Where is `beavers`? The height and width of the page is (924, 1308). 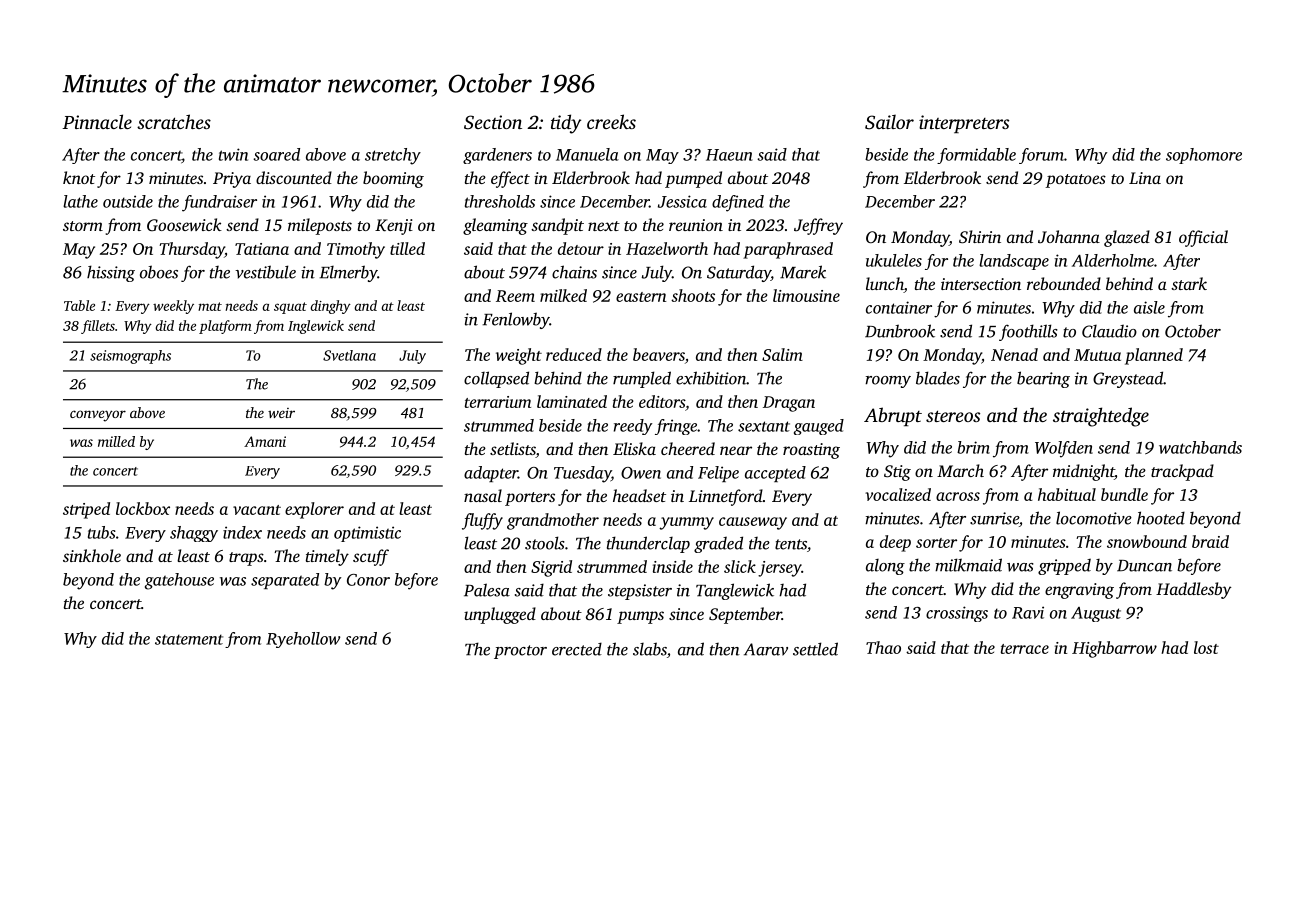 beavers is located at coordinates (659, 354).
